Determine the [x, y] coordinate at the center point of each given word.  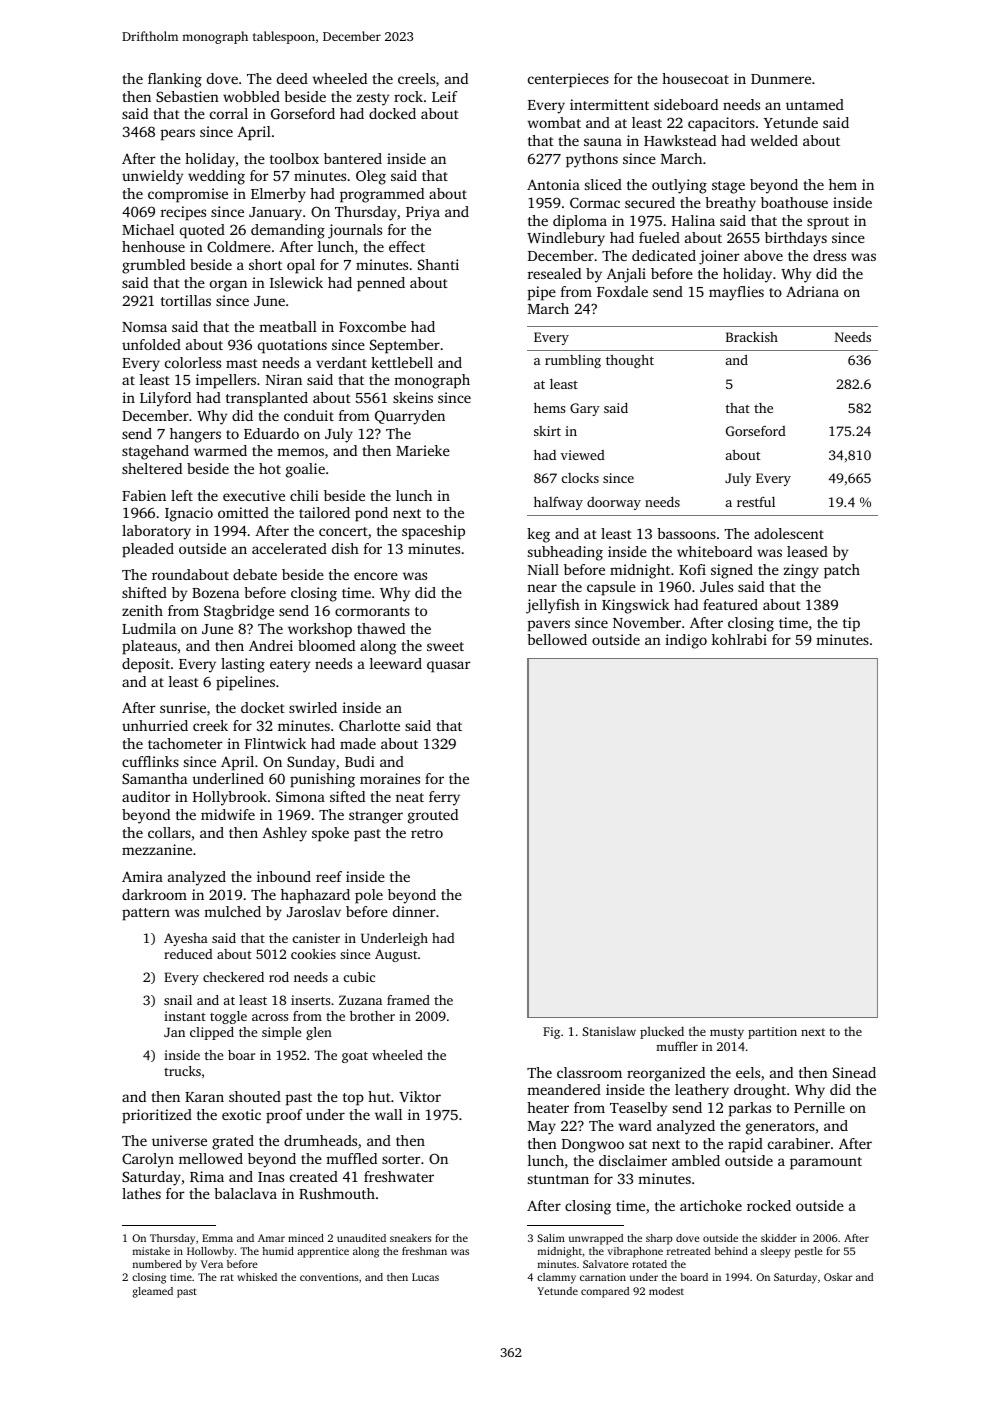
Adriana [812, 291]
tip [851, 624]
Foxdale [622, 291]
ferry [444, 798]
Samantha [154, 778]
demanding [288, 231]
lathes [141, 1193]
